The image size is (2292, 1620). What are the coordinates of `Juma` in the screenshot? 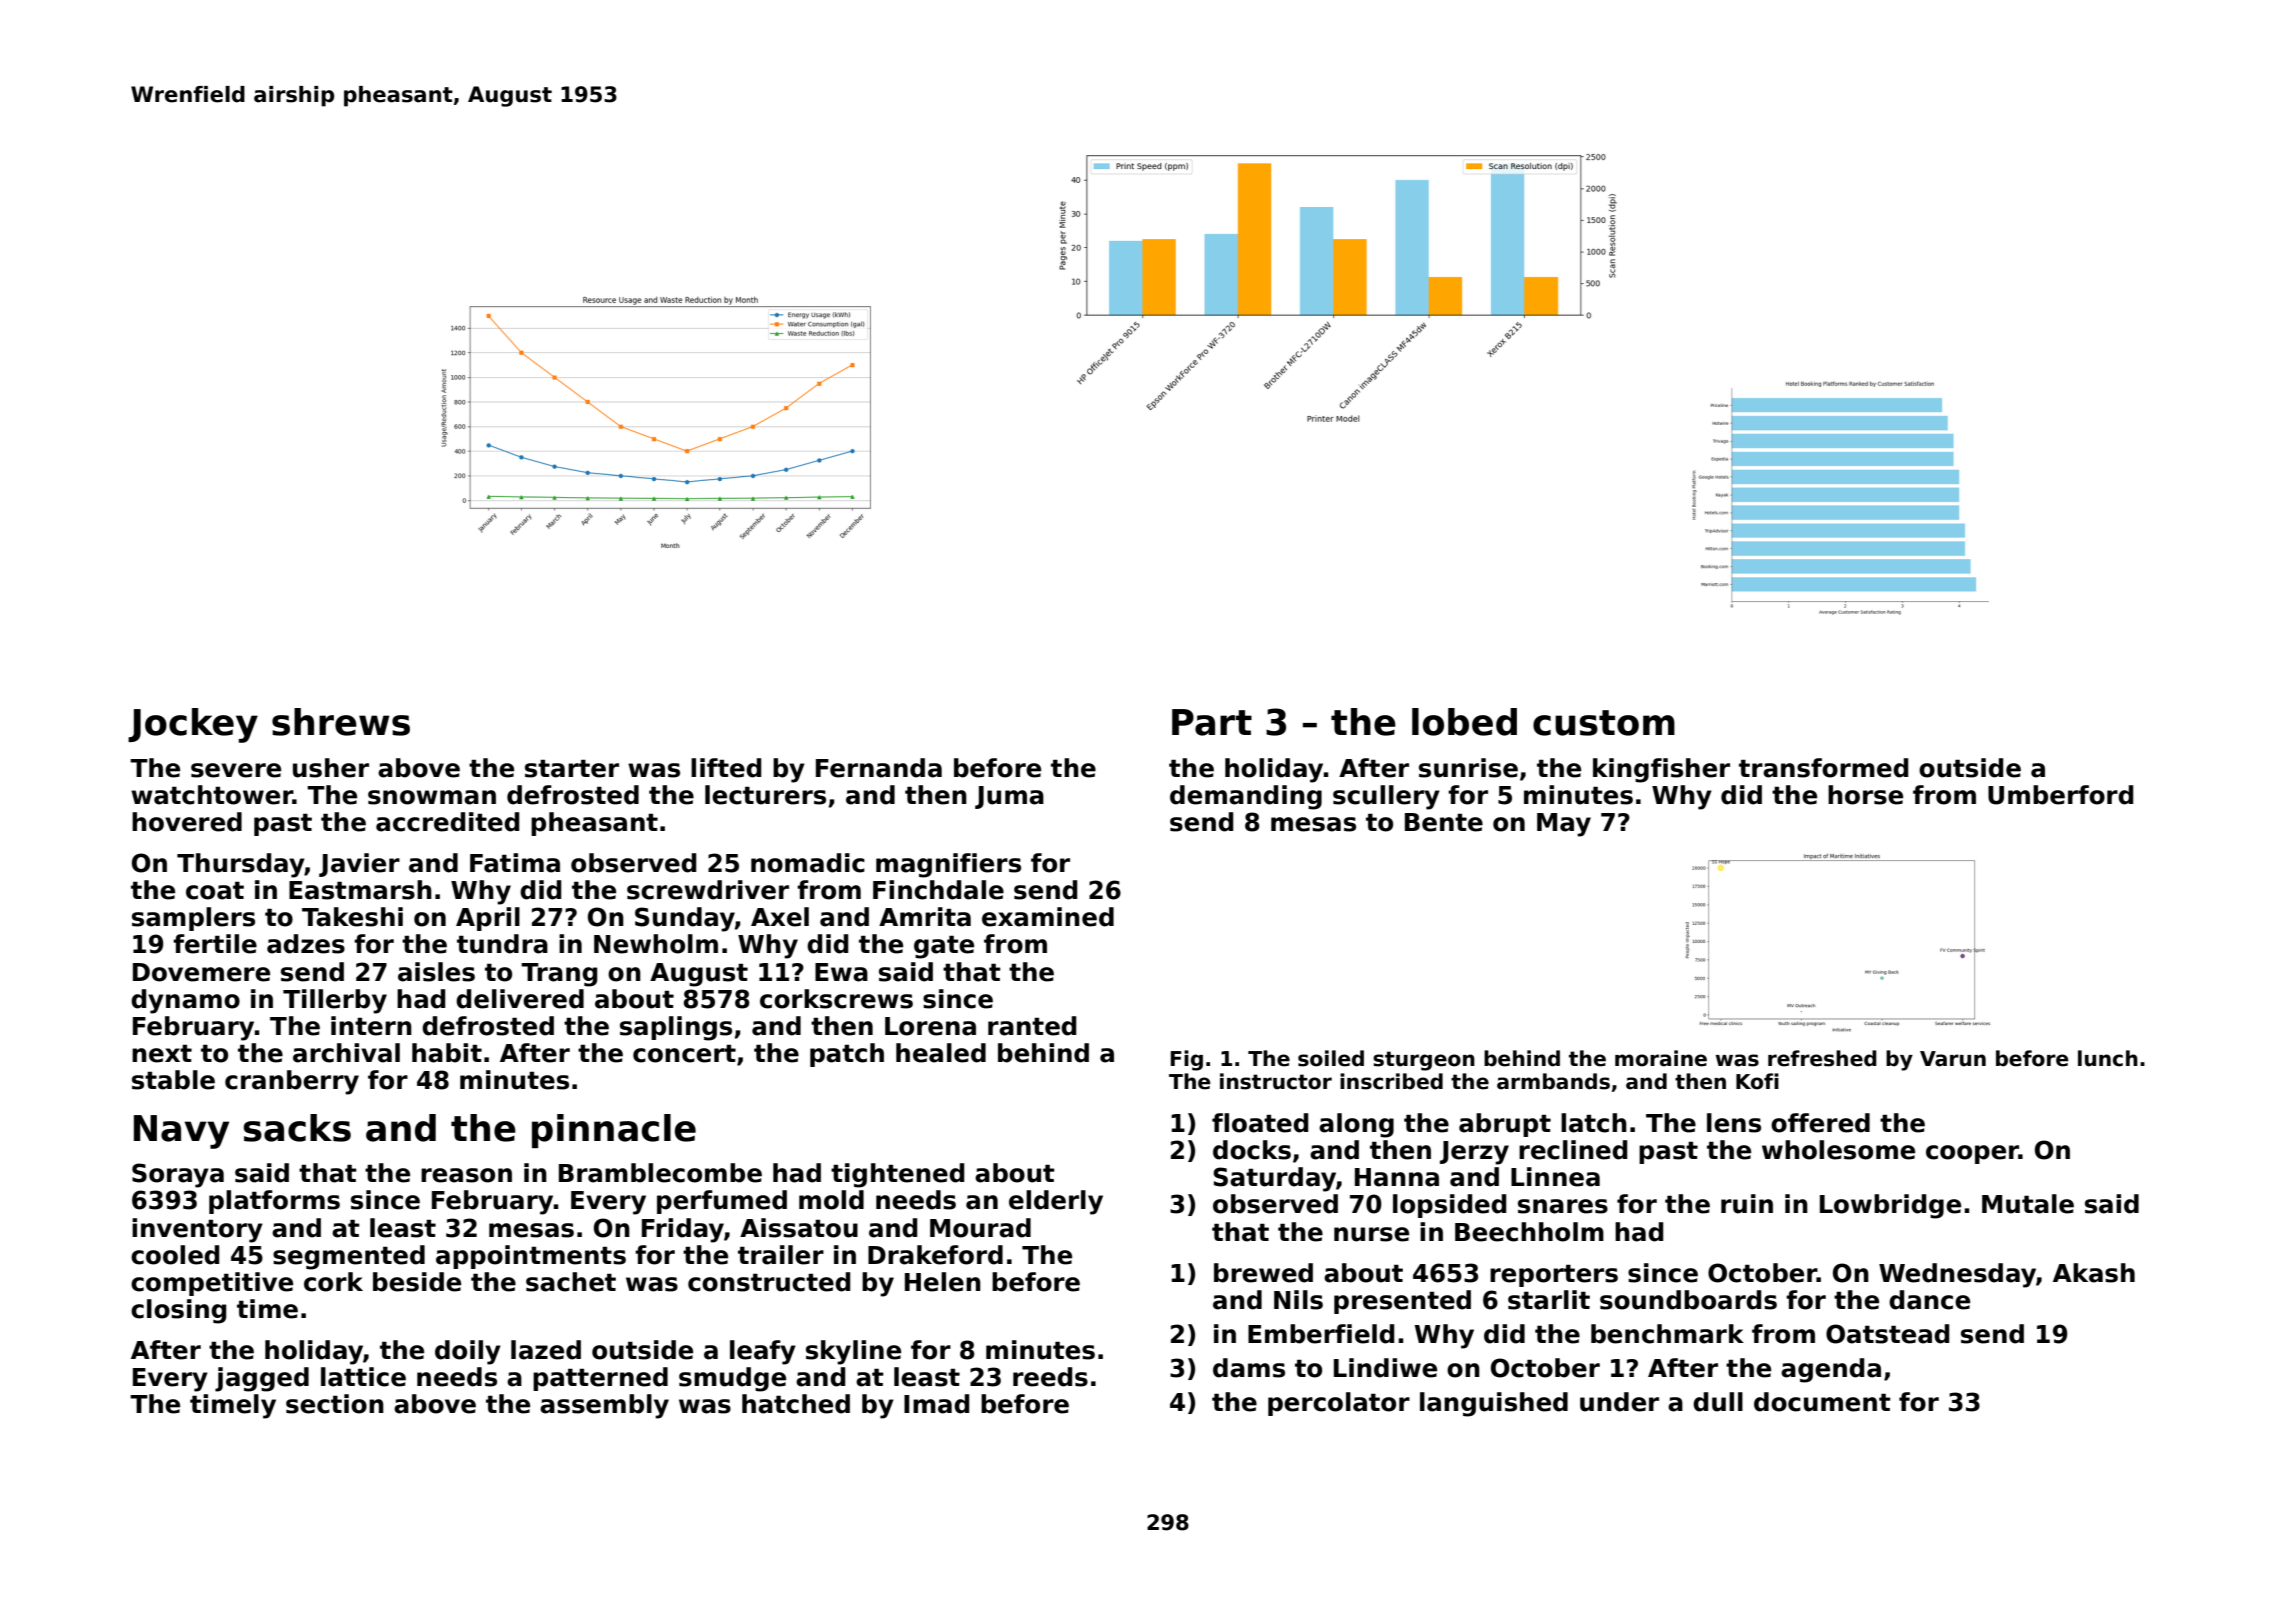 It's located at (1009, 797).
